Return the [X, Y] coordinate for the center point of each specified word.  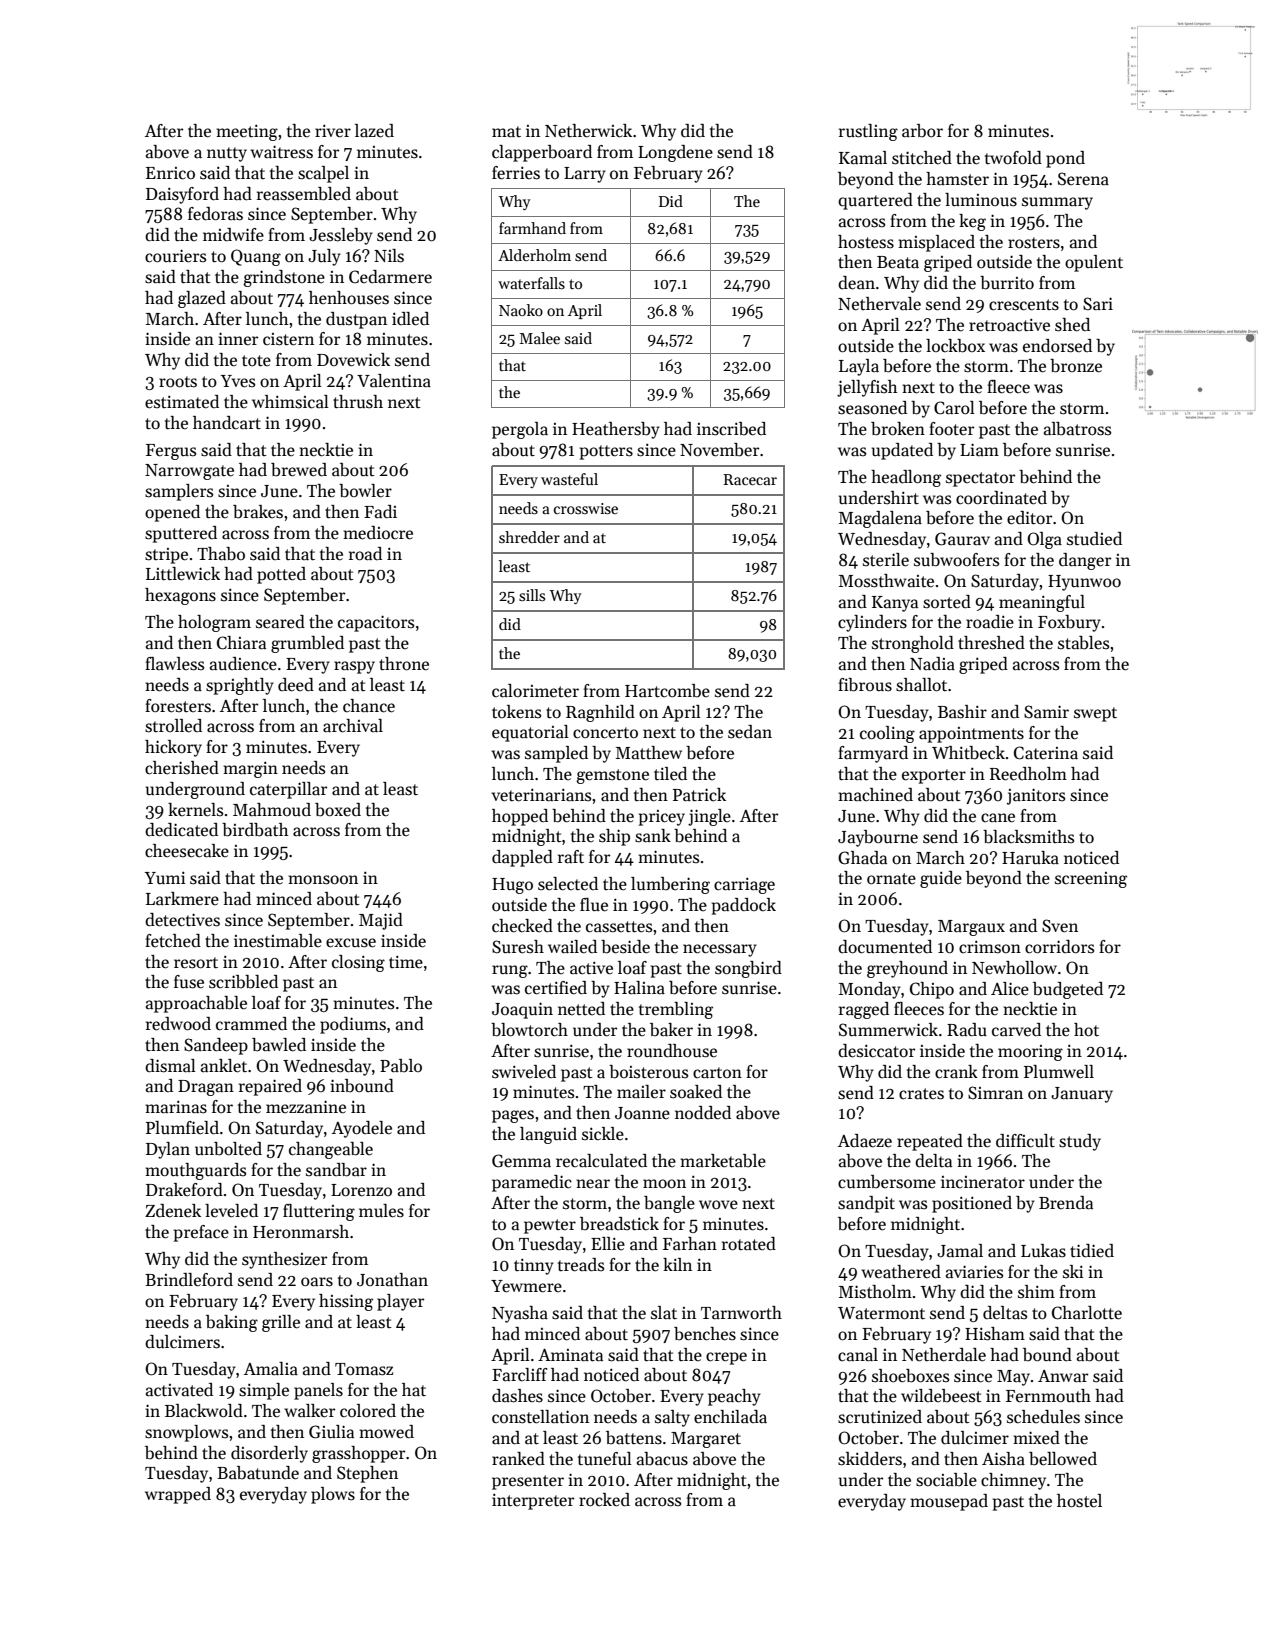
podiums [353, 1025]
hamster [957, 179]
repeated [930, 1142]
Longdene [675, 153]
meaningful [1042, 603]
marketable [723, 1161]
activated [179, 1390]
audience [243, 664]
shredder [529, 537]
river [333, 131]
